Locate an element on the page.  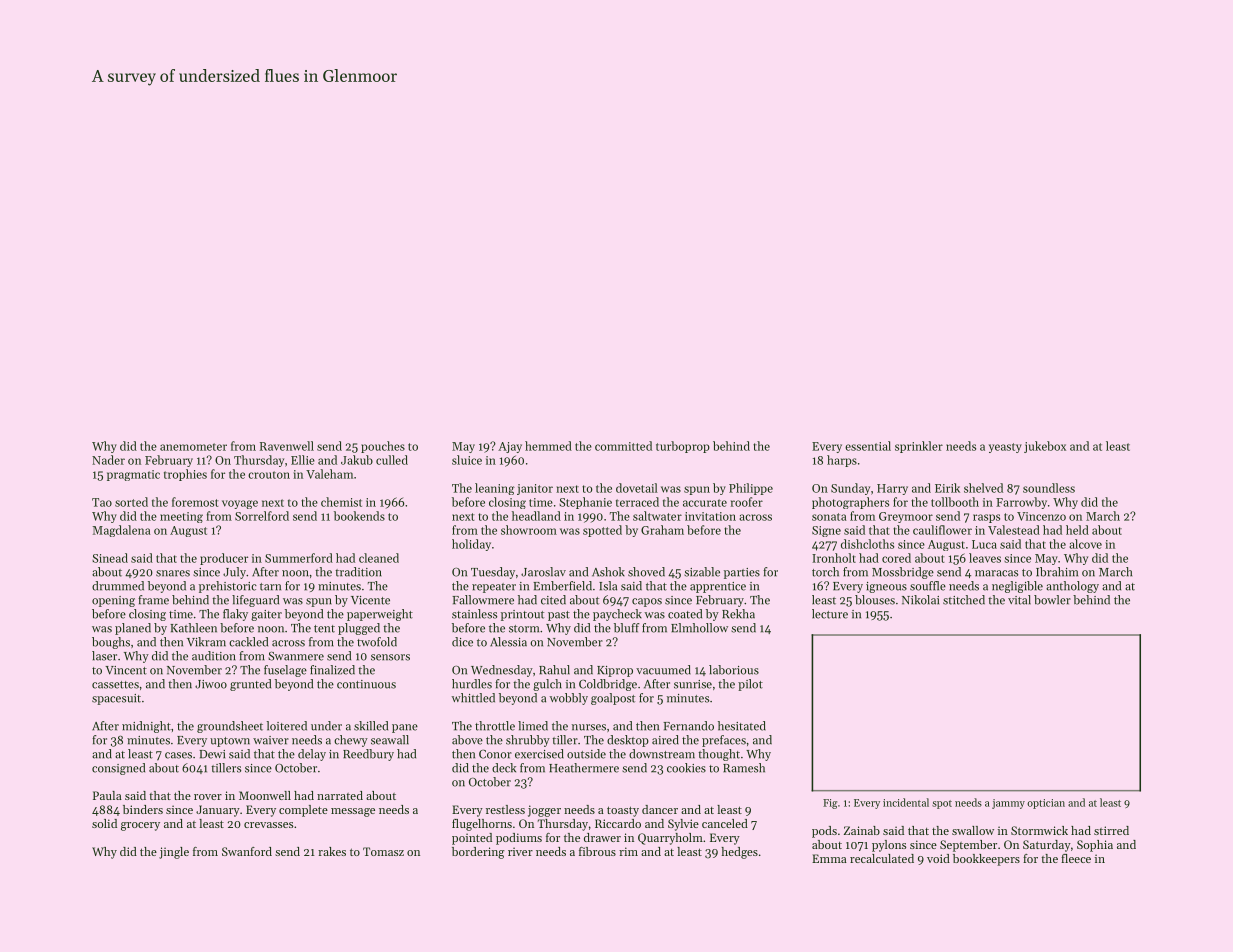
turboprop is located at coordinates (683, 447).
